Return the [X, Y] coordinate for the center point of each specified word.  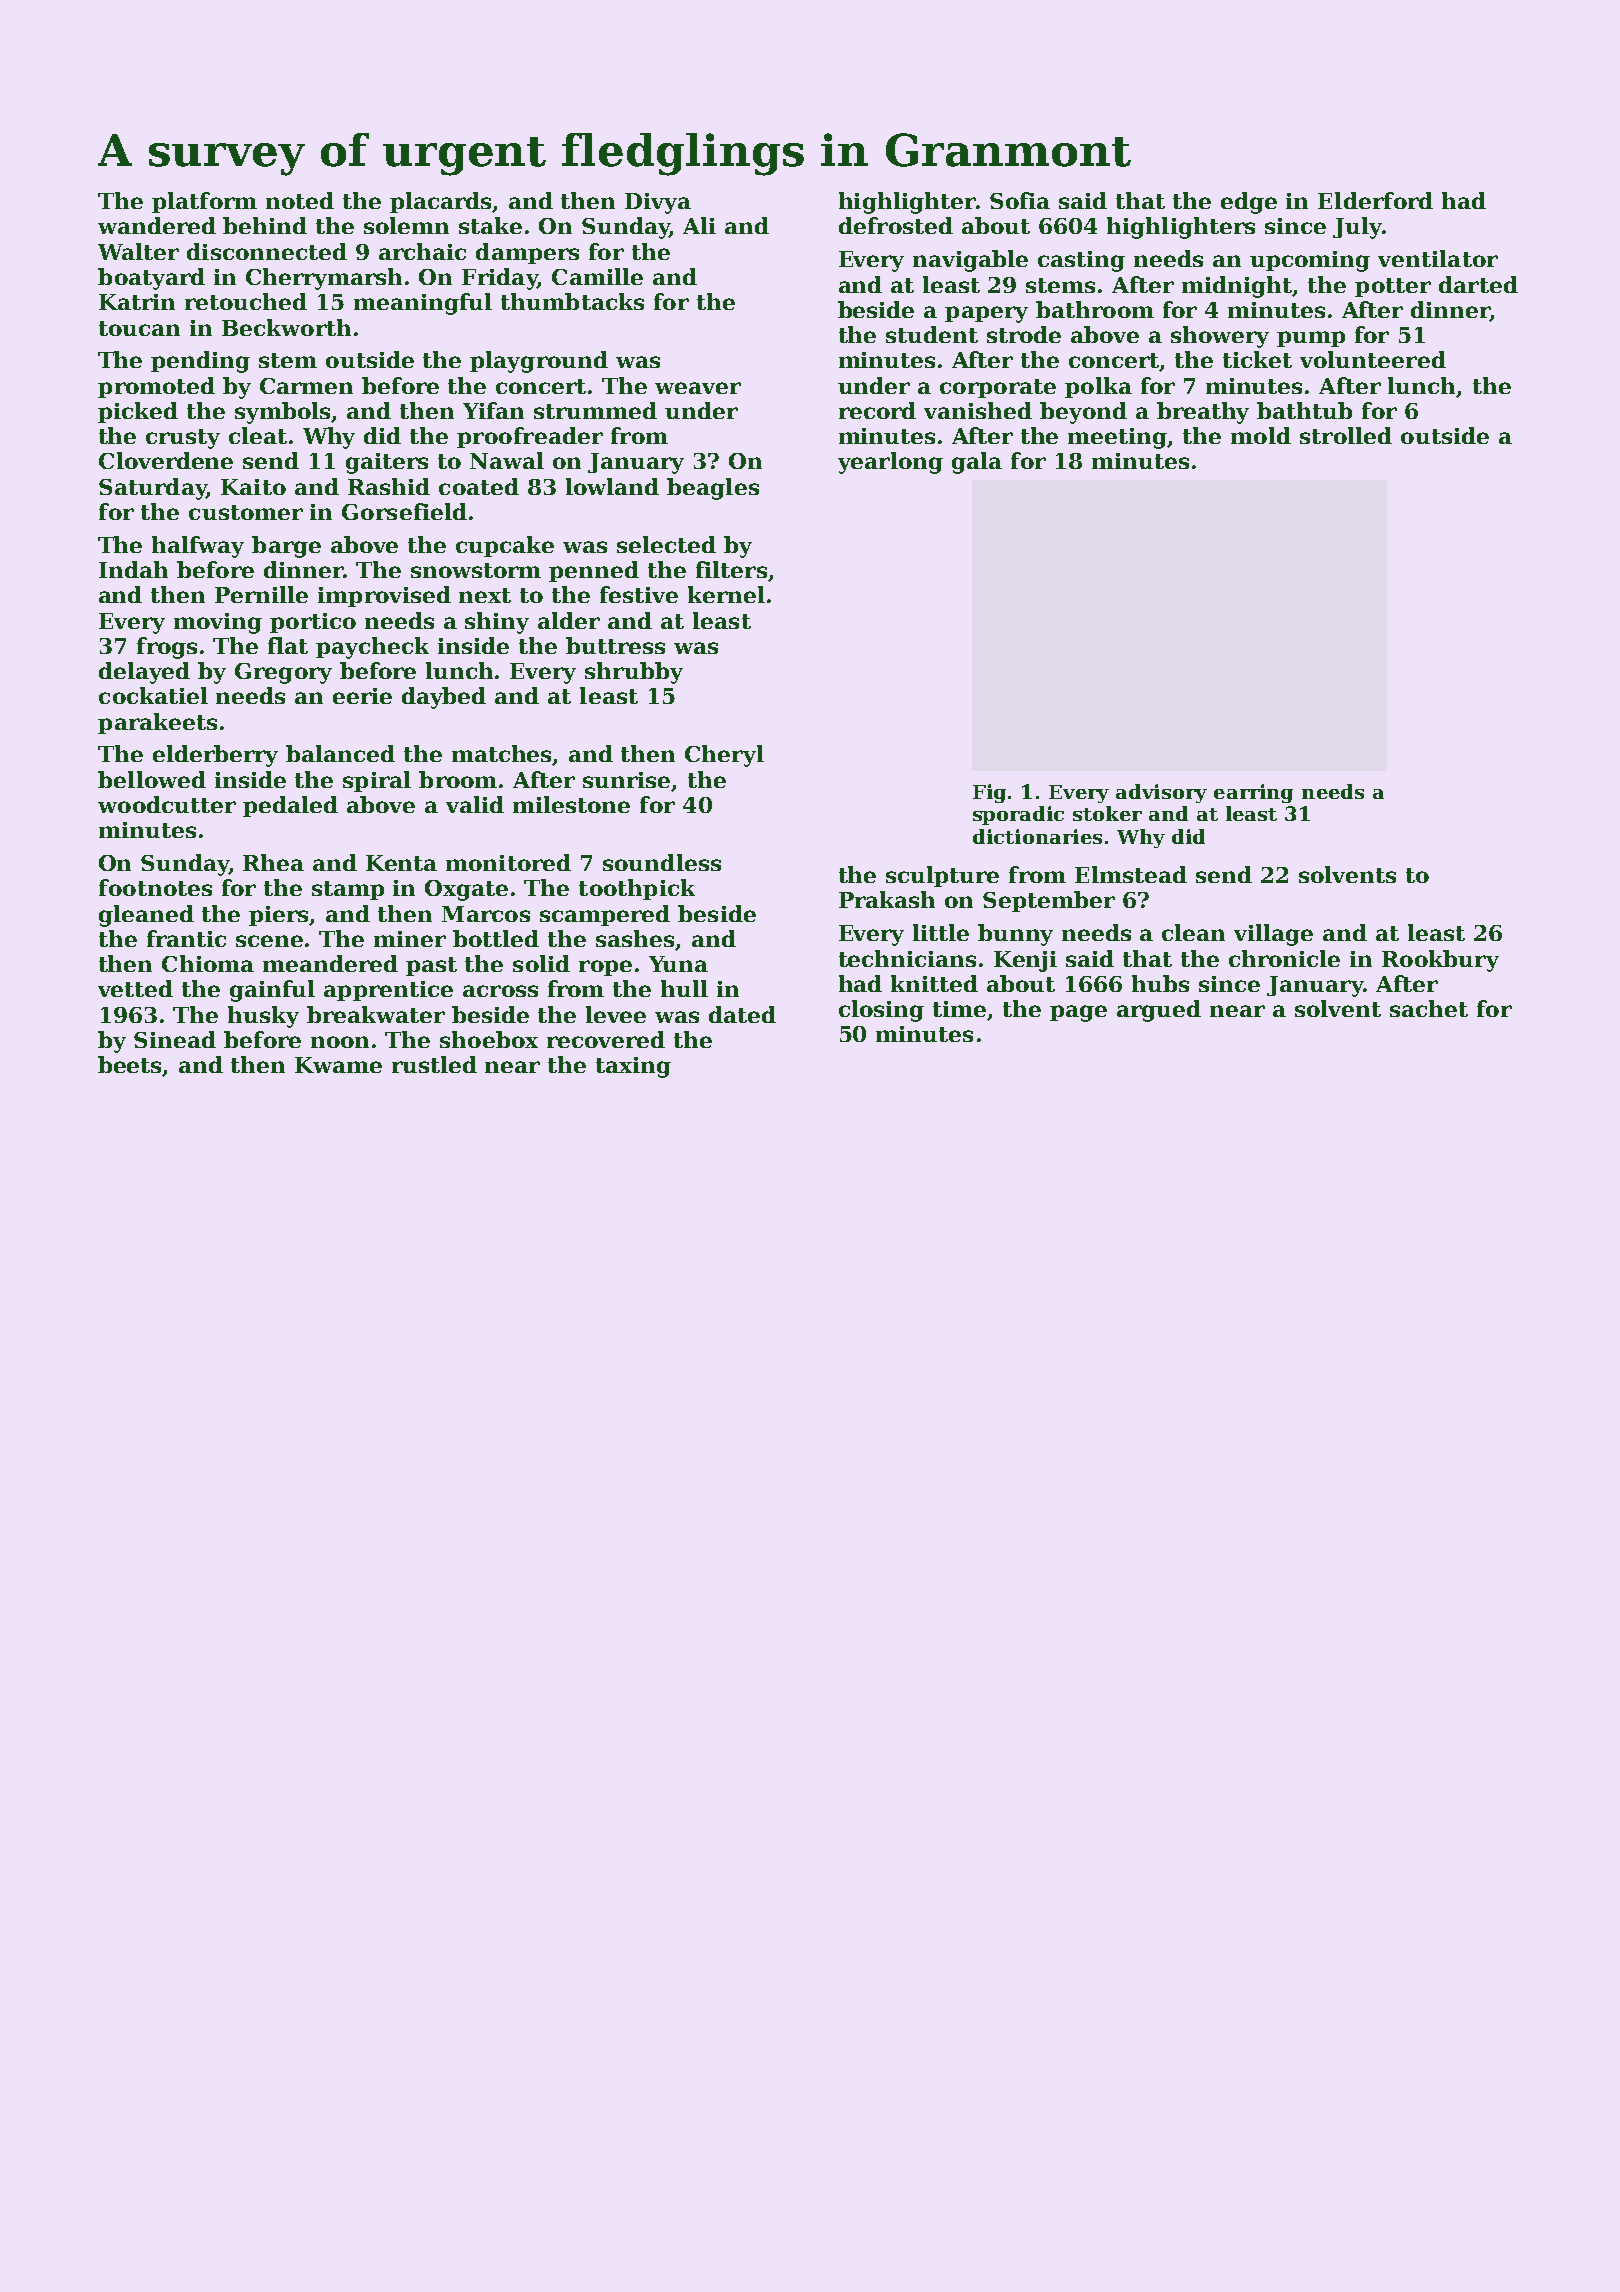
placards [441, 202]
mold [1261, 435]
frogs [167, 648]
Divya [658, 203]
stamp [348, 890]
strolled [1346, 435]
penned [594, 571]
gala [977, 463]
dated [742, 1014]
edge [1249, 203]
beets [130, 1066]
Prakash [887, 899]
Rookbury [1440, 961]
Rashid [389, 486]
